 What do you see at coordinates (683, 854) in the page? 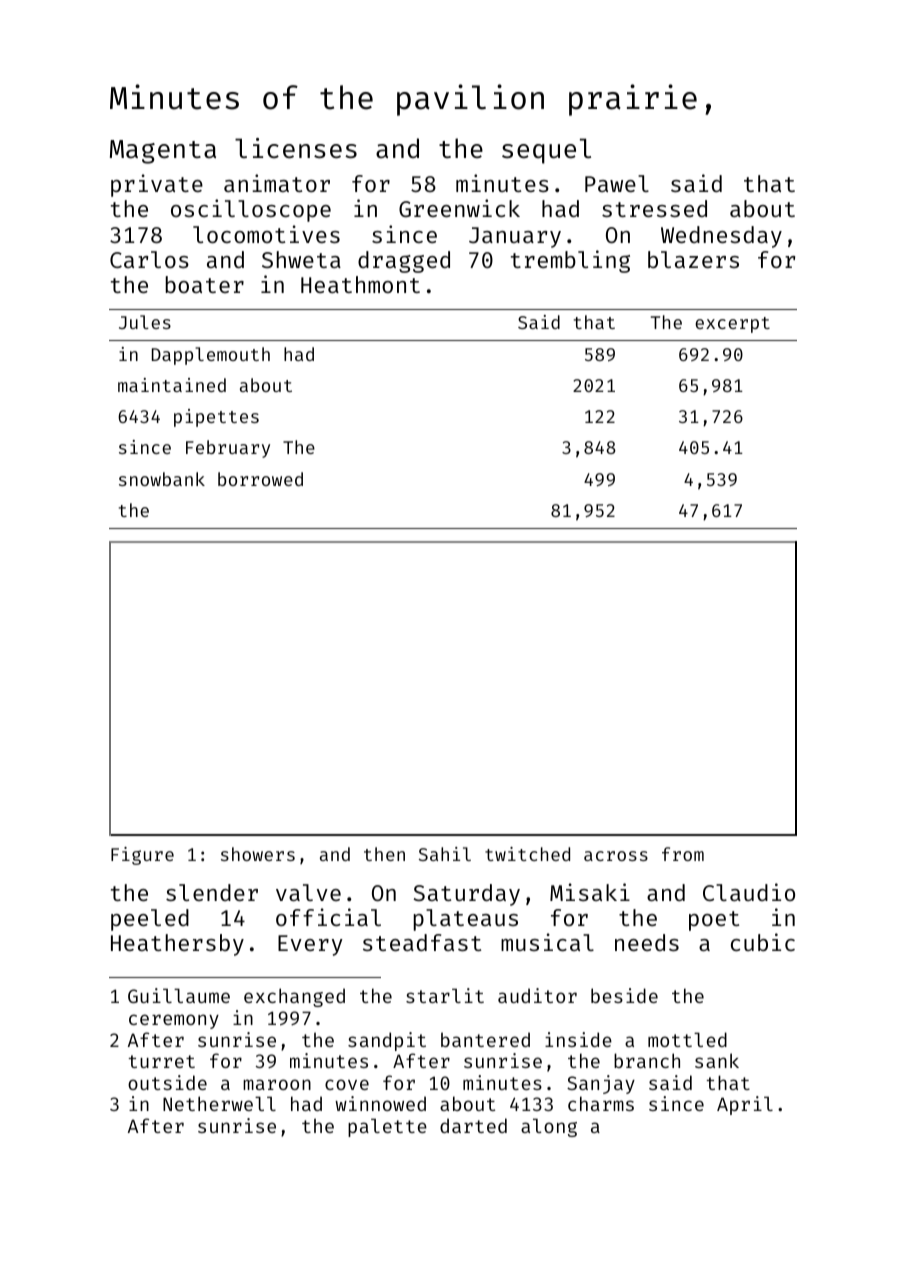
I see `from` at bounding box center [683, 854].
